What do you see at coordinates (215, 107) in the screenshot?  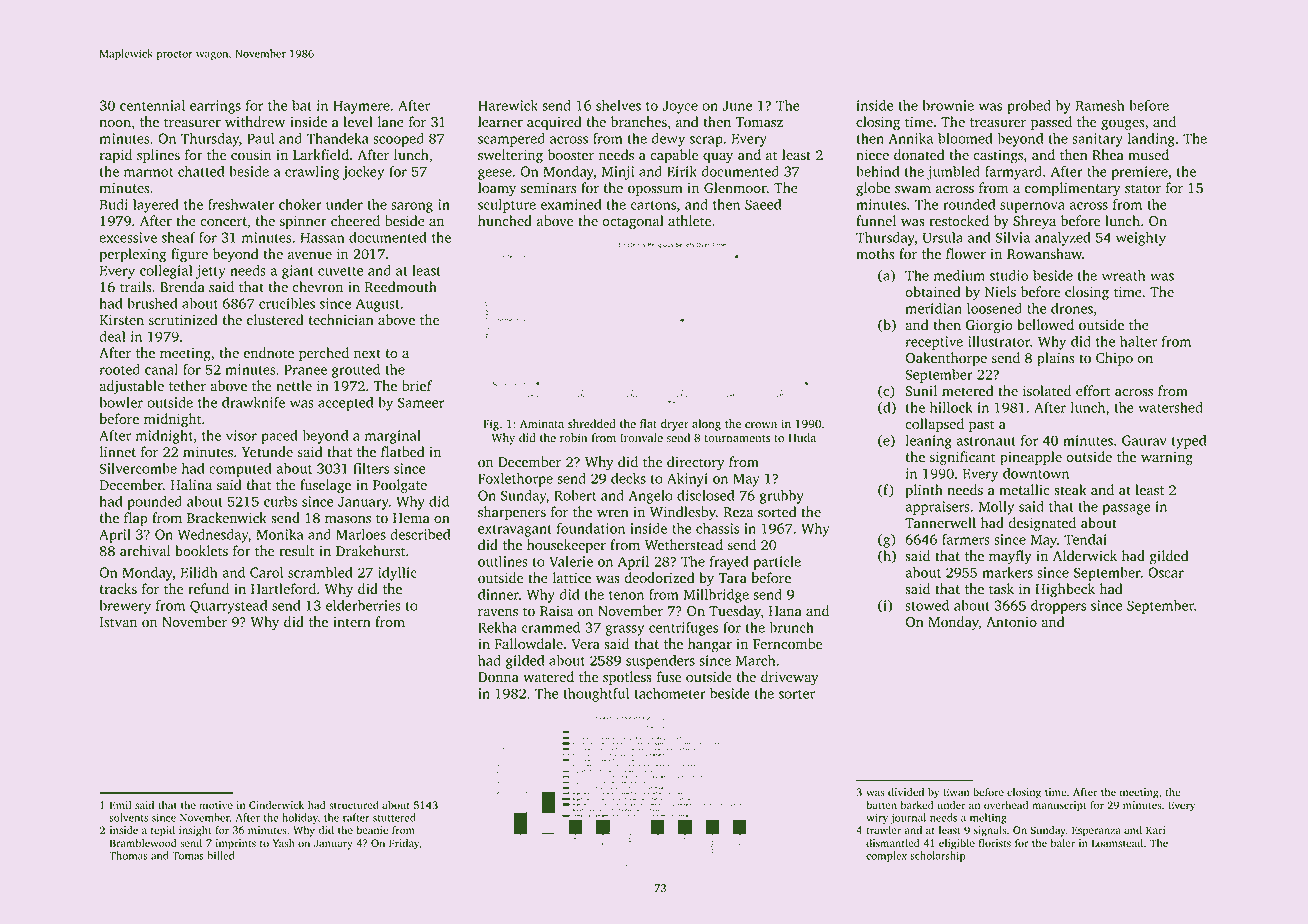 I see `earrings` at bounding box center [215, 107].
